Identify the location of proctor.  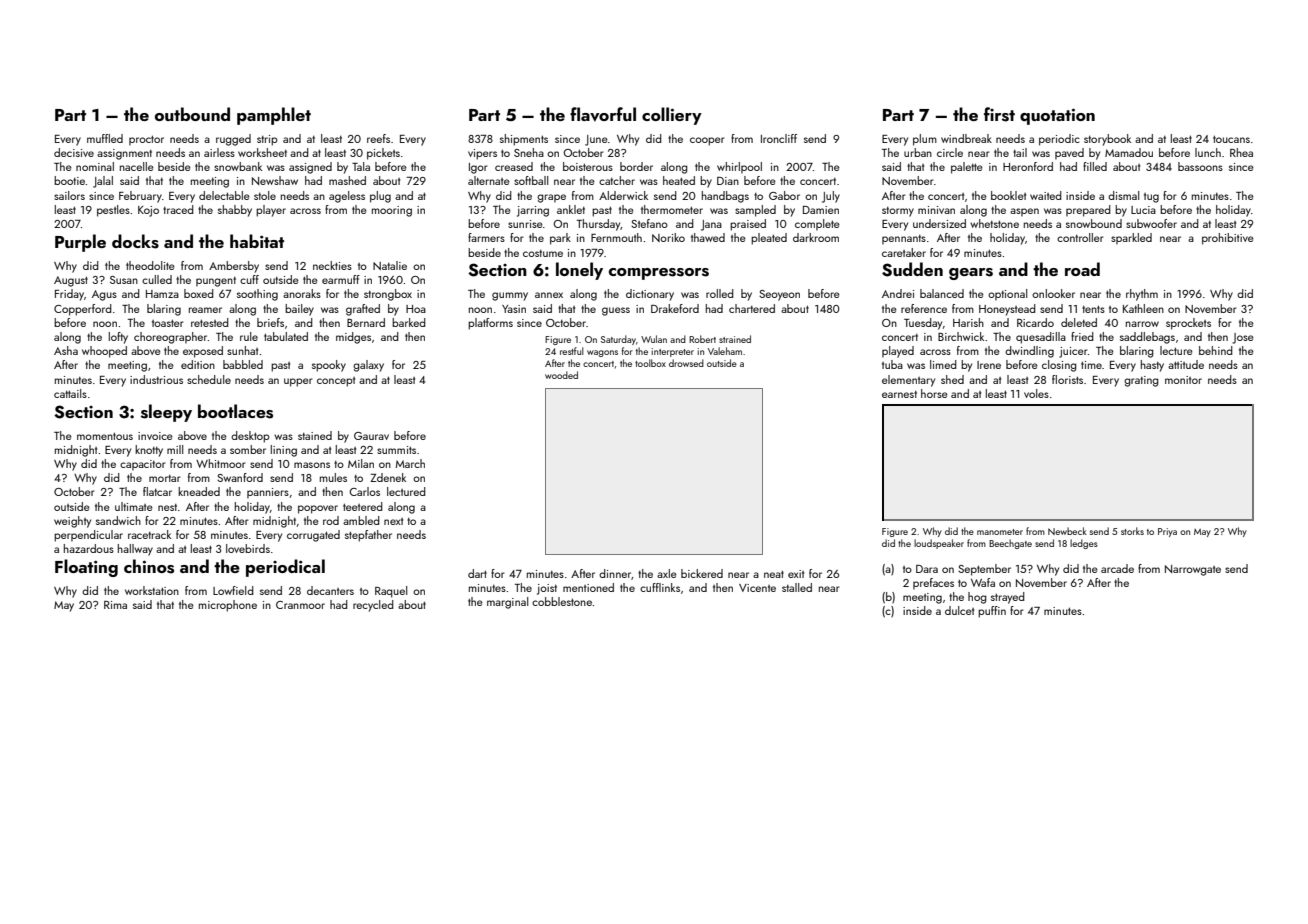
(146, 140).
